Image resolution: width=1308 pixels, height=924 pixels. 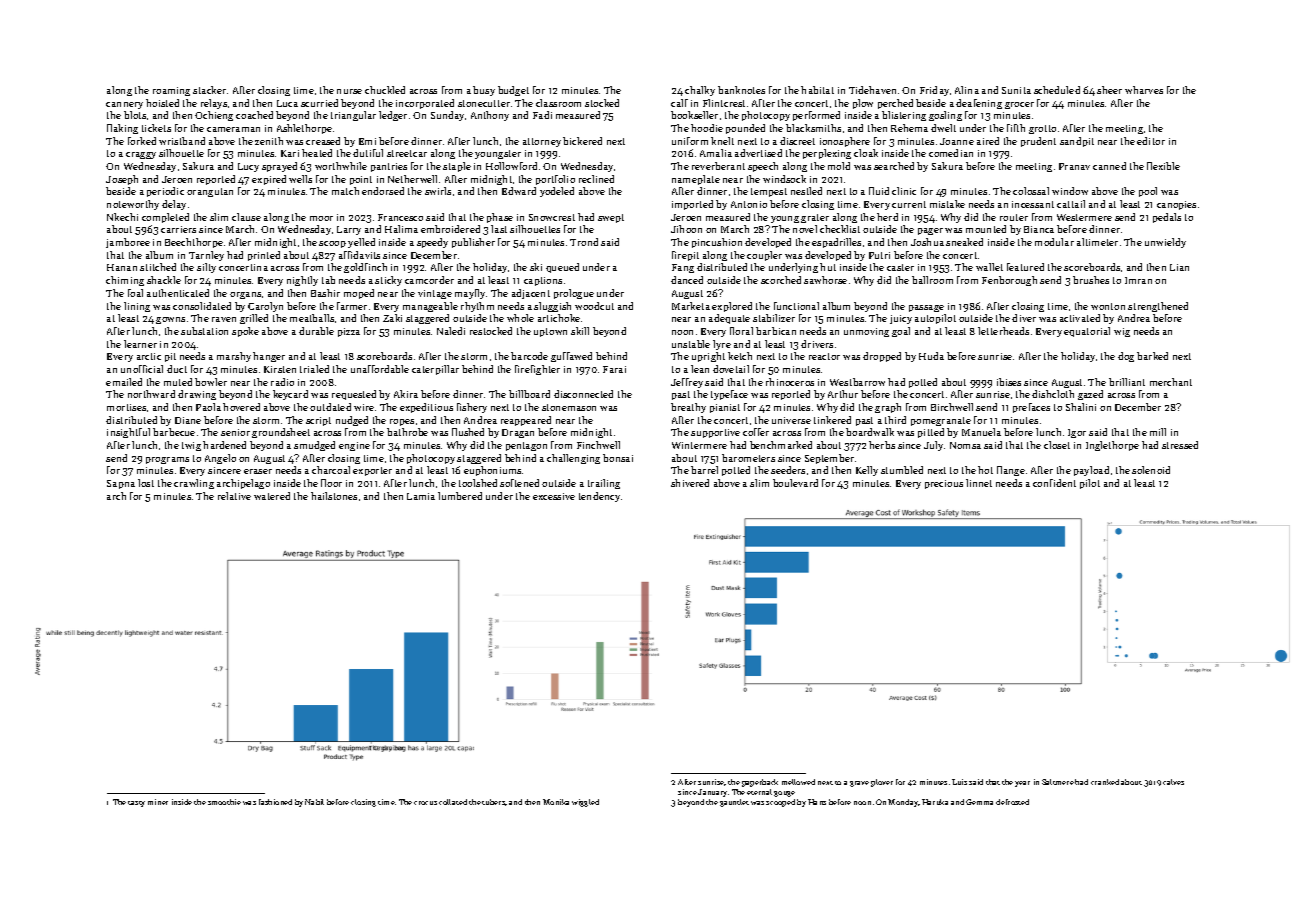 What do you see at coordinates (795, 483) in the document?
I see `boulevard` at bounding box center [795, 483].
